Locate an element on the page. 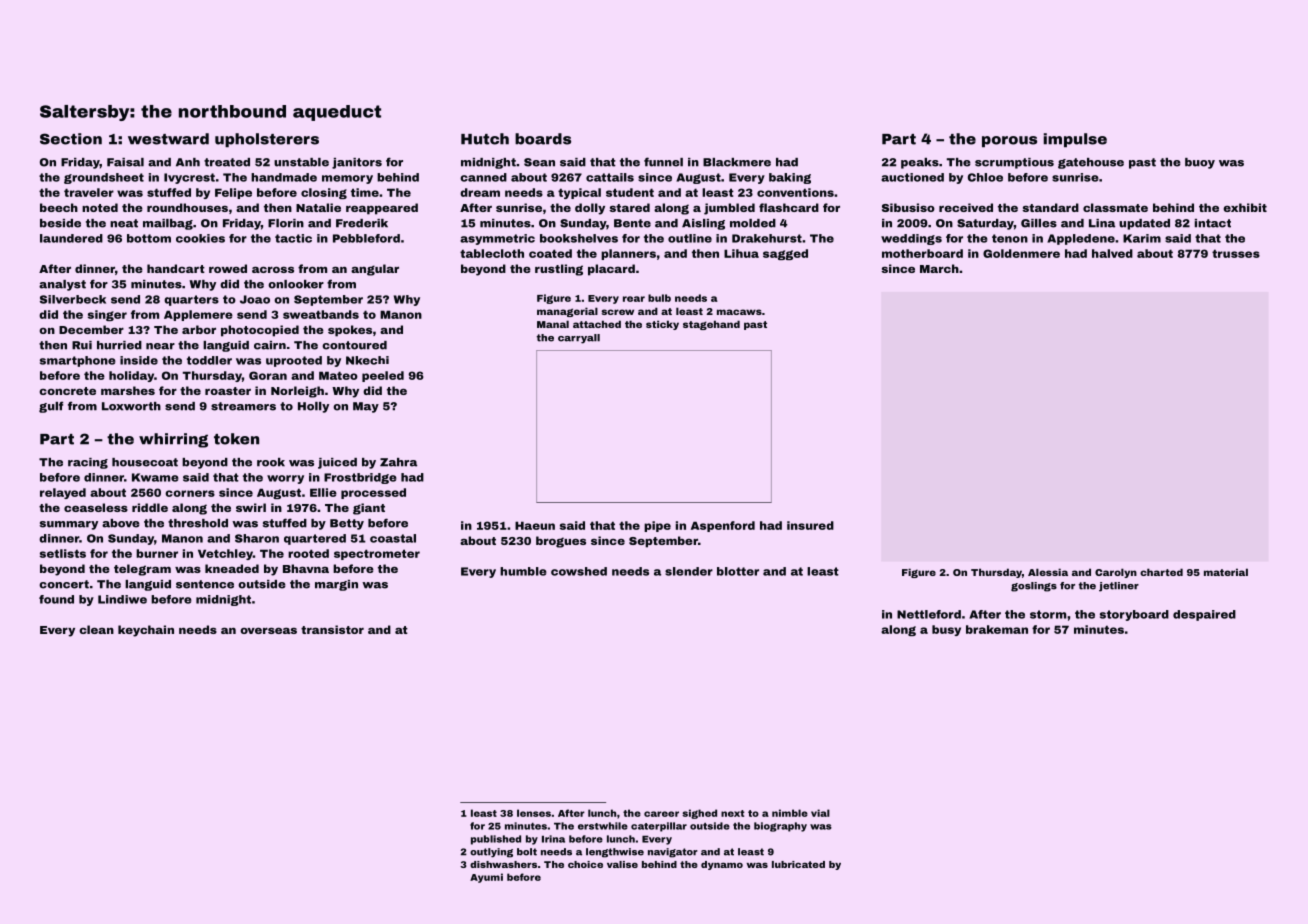  vial is located at coordinates (820, 813).
